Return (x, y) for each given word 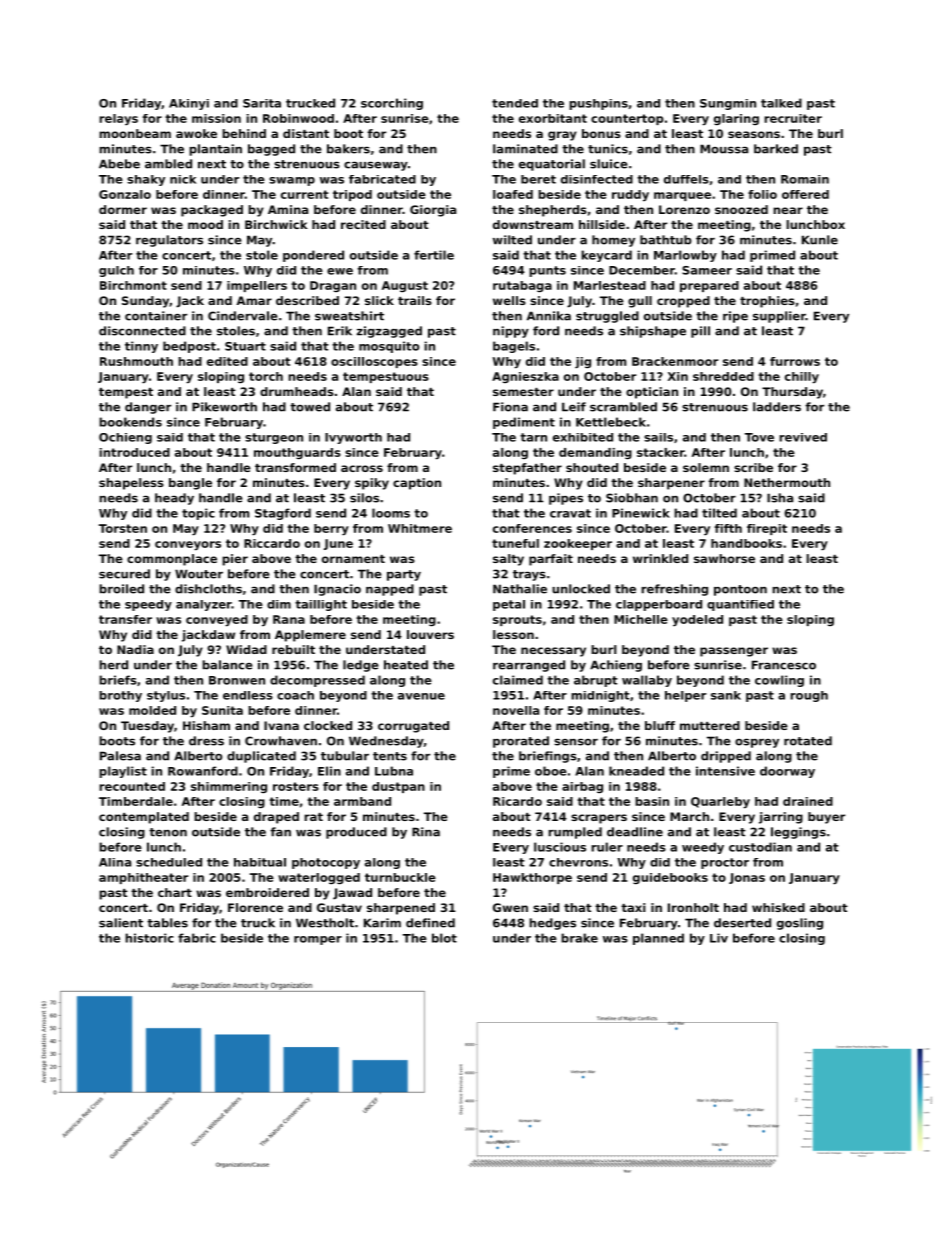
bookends (130, 422)
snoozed (741, 209)
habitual (260, 862)
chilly (802, 378)
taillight (321, 605)
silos (364, 498)
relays (118, 119)
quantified (740, 605)
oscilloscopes (374, 362)
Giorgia (433, 211)
